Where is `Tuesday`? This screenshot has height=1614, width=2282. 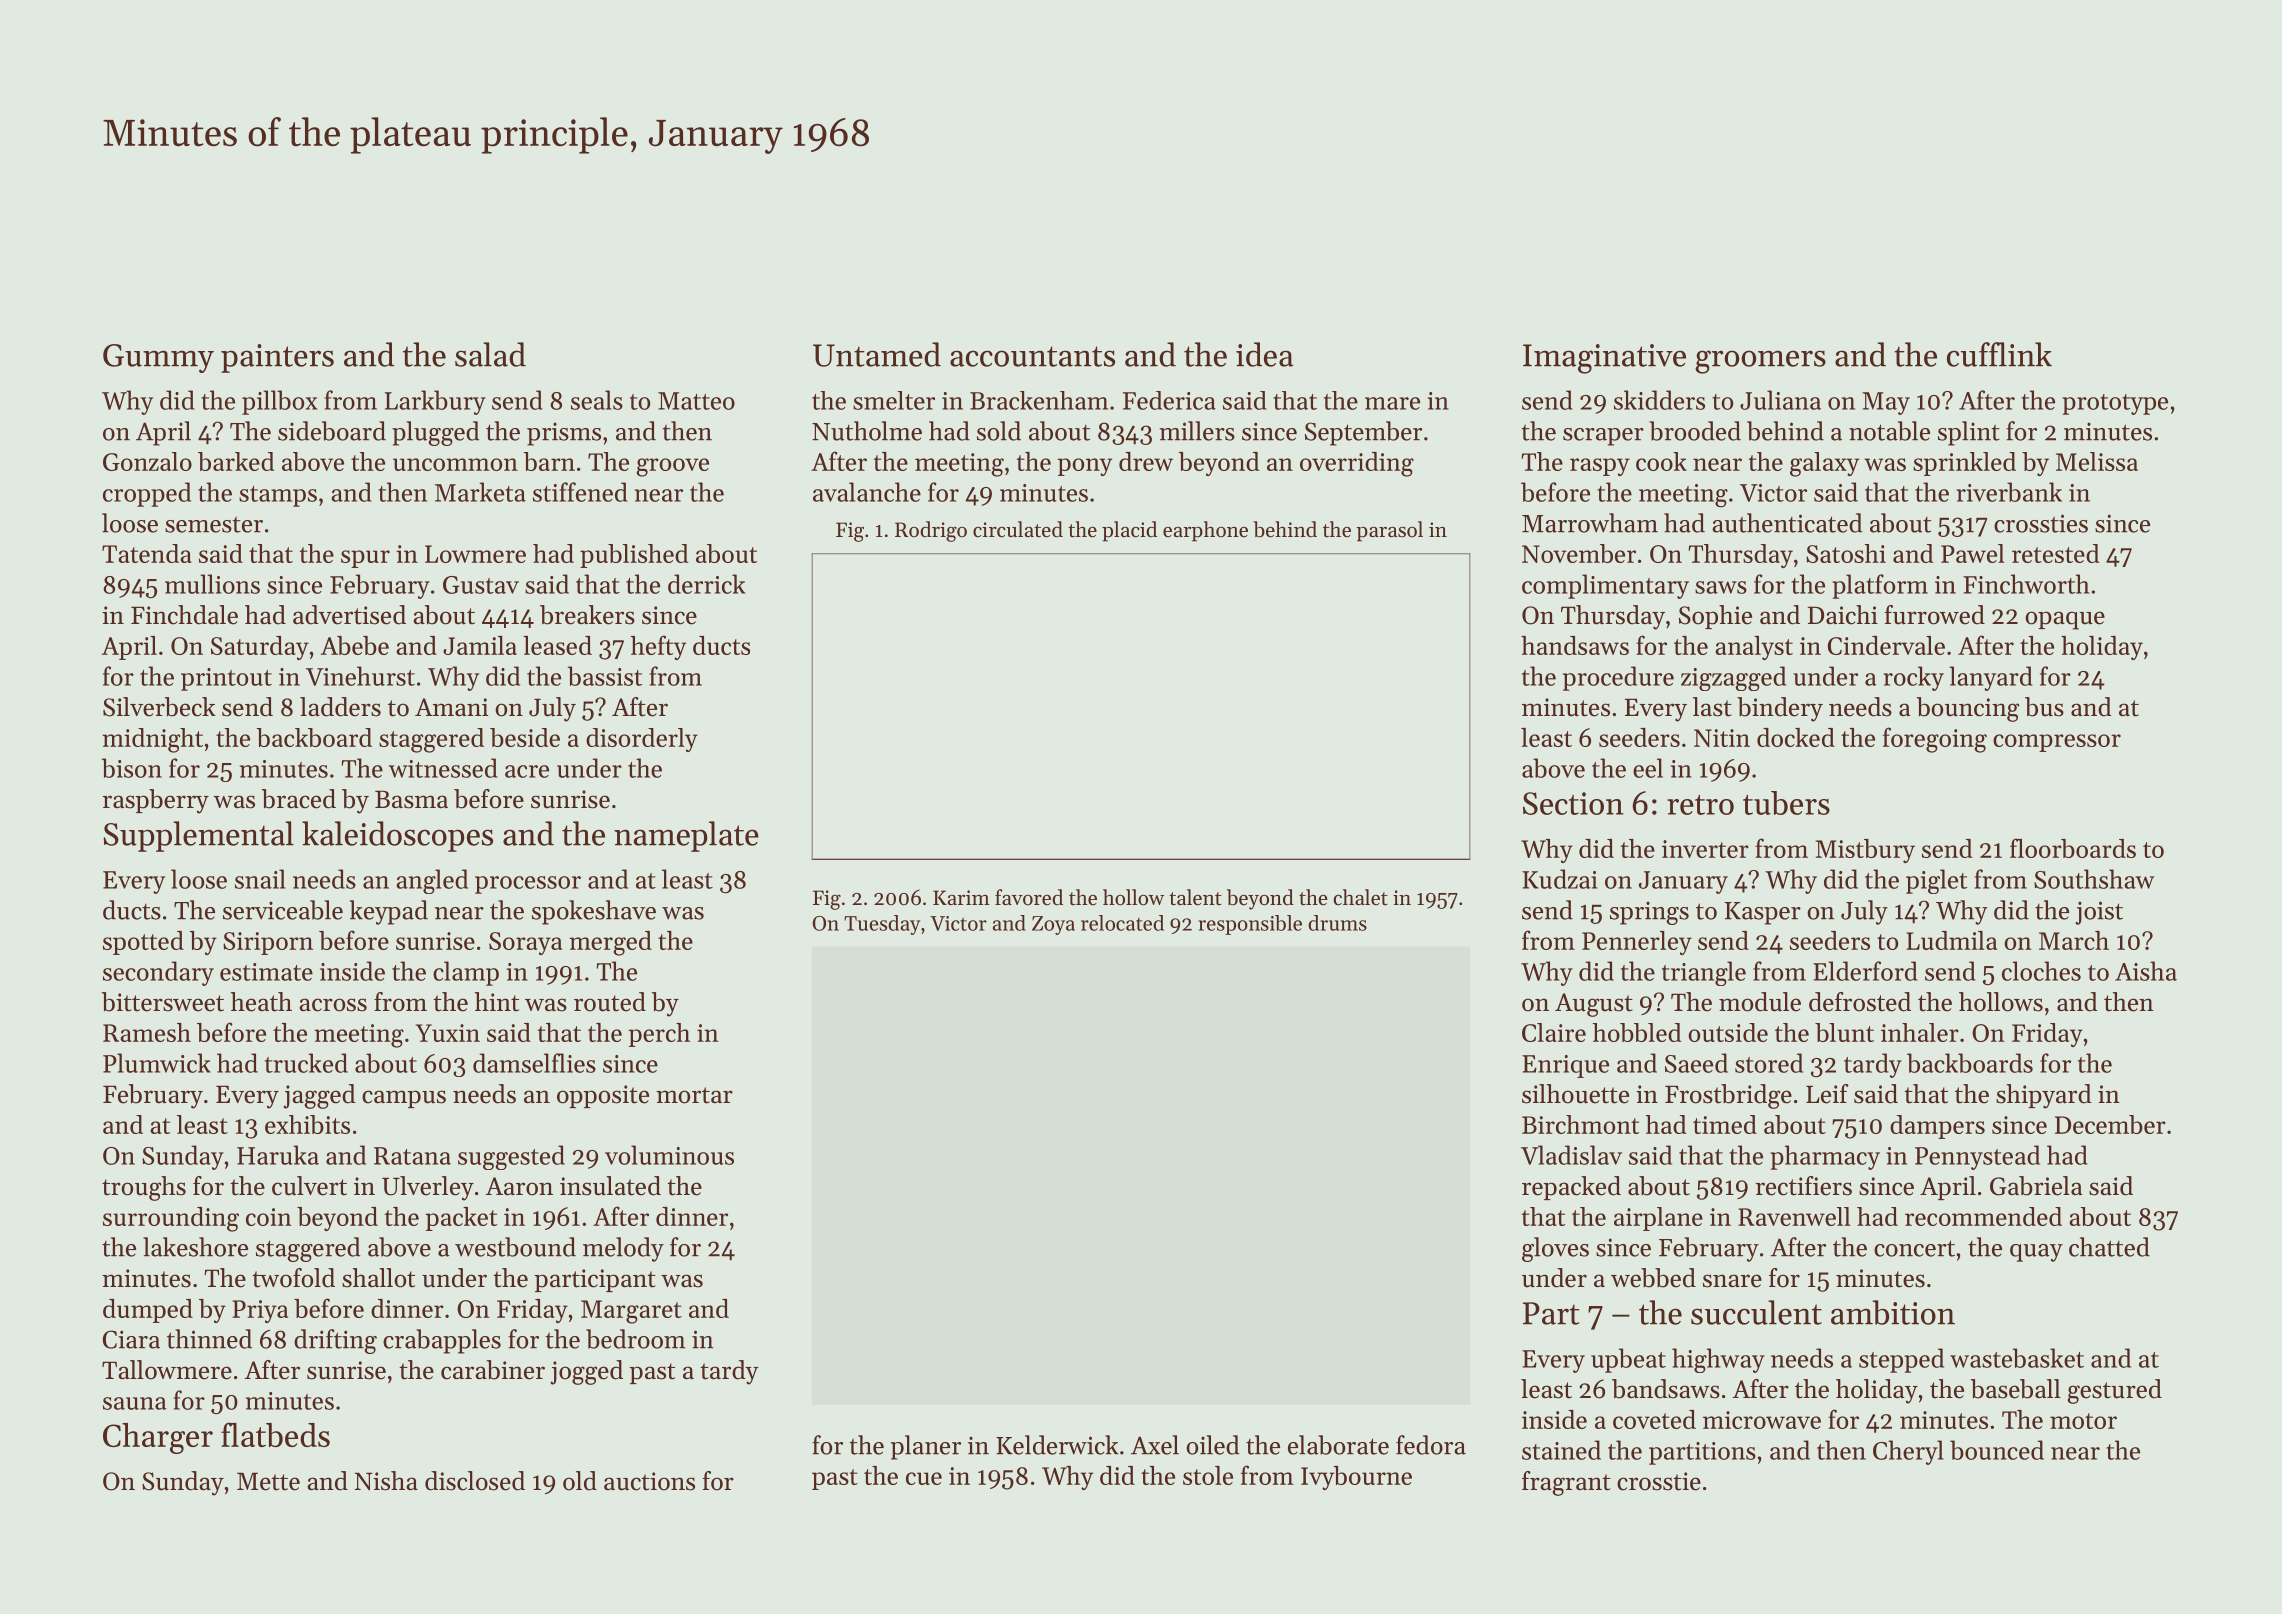 Tuesday is located at coordinates (882, 925).
